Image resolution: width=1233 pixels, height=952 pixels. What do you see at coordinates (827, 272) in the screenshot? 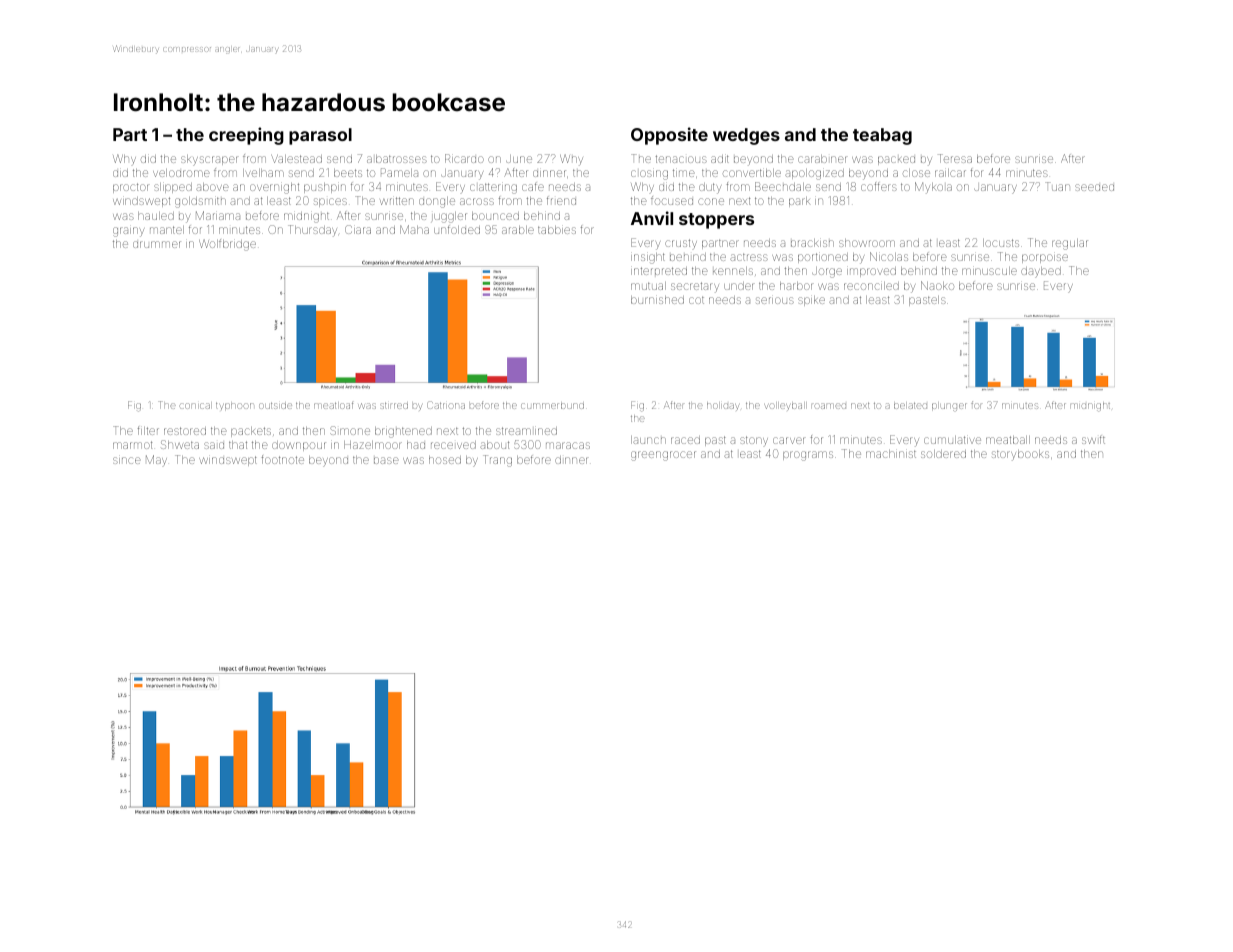
I see `Jorge` at bounding box center [827, 272].
